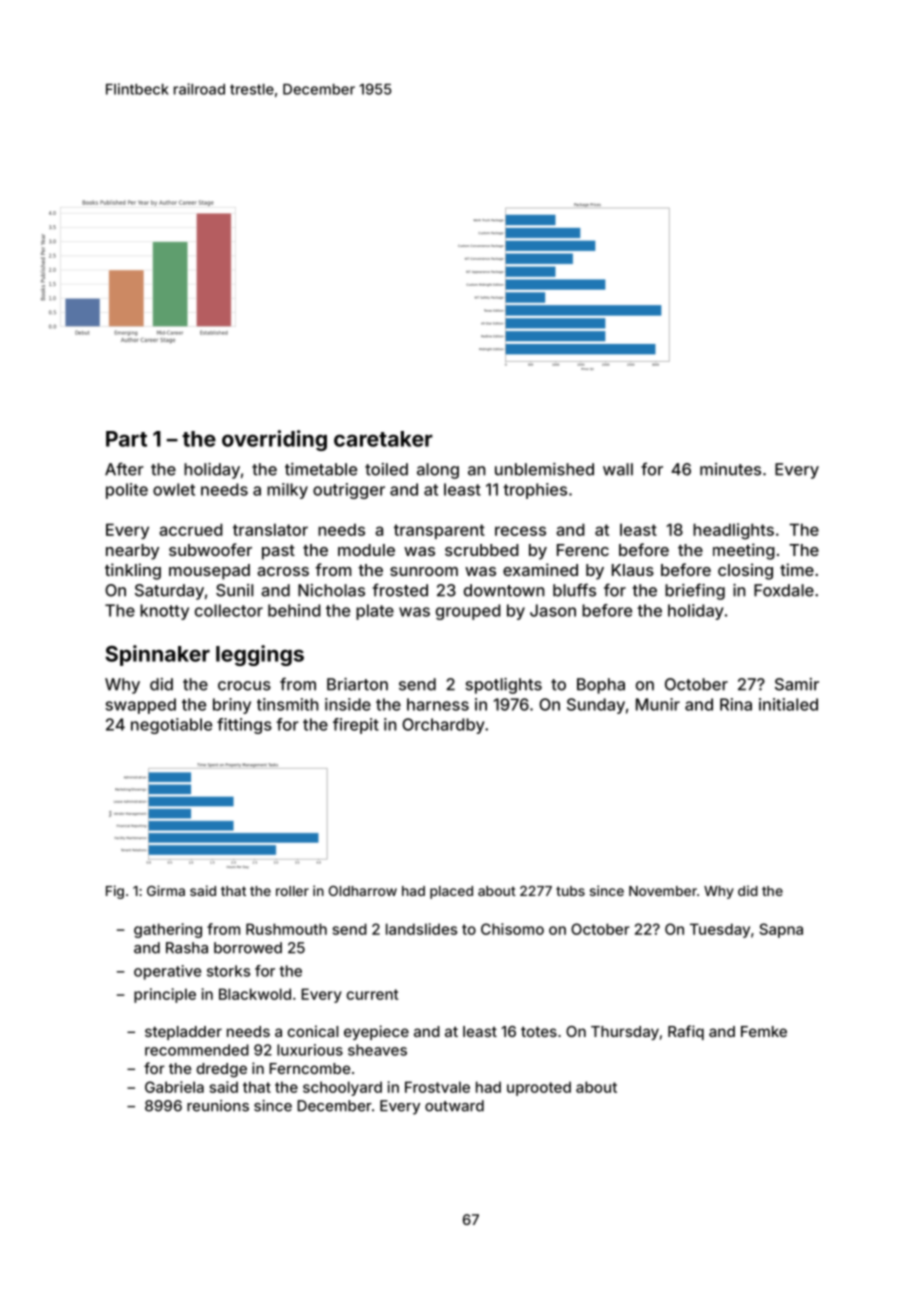  I want to click on unblemished, so click(544, 469).
